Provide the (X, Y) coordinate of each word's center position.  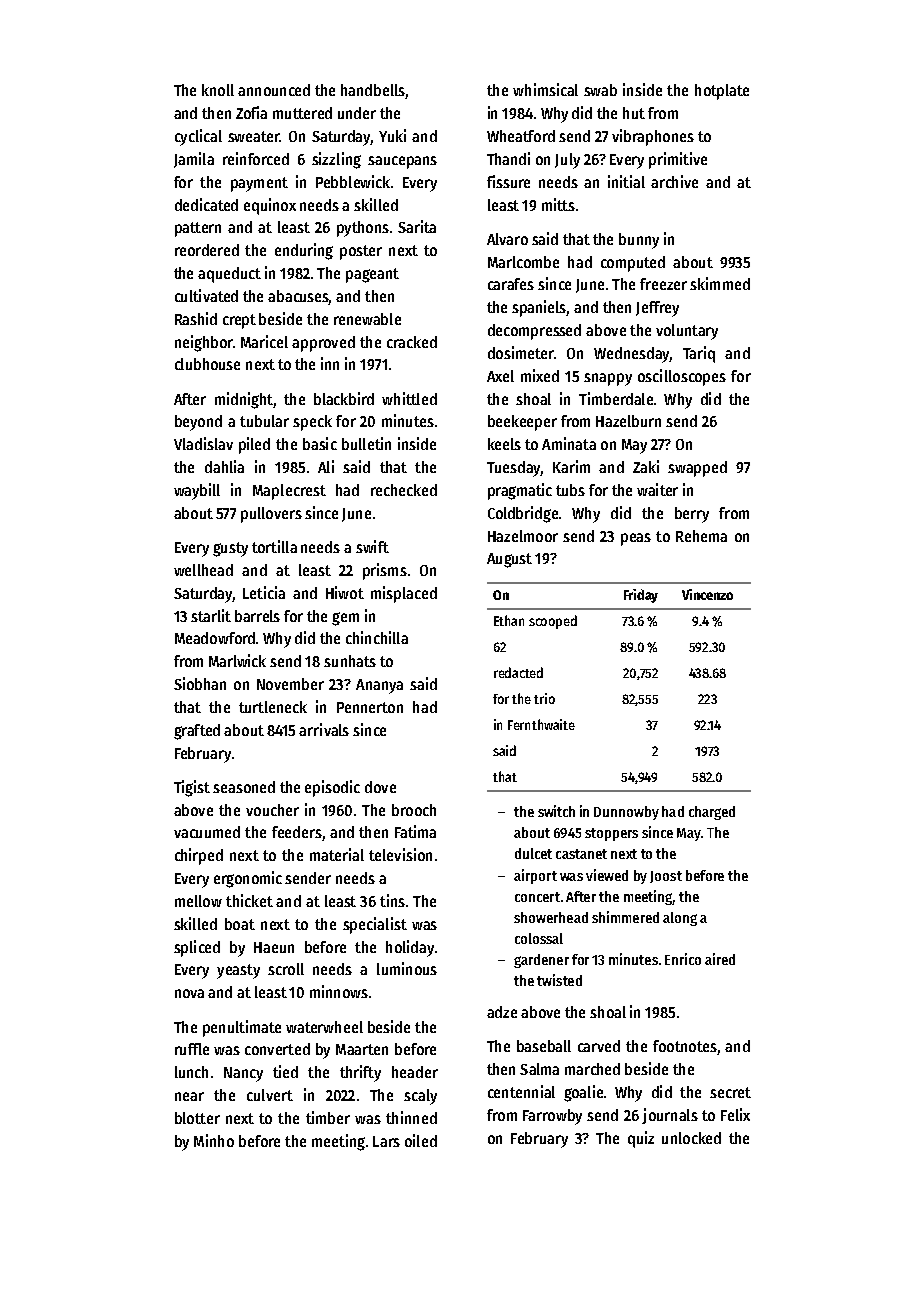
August (509, 560)
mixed (540, 375)
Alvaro (507, 239)
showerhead (551, 917)
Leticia (264, 592)
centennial (521, 1091)
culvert (270, 1095)
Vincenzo (707, 594)
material (337, 854)
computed (633, 264)
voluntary (687, 332)
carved (599, 1046)
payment (259, 184)
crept (239, 321)
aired (720, 959)
